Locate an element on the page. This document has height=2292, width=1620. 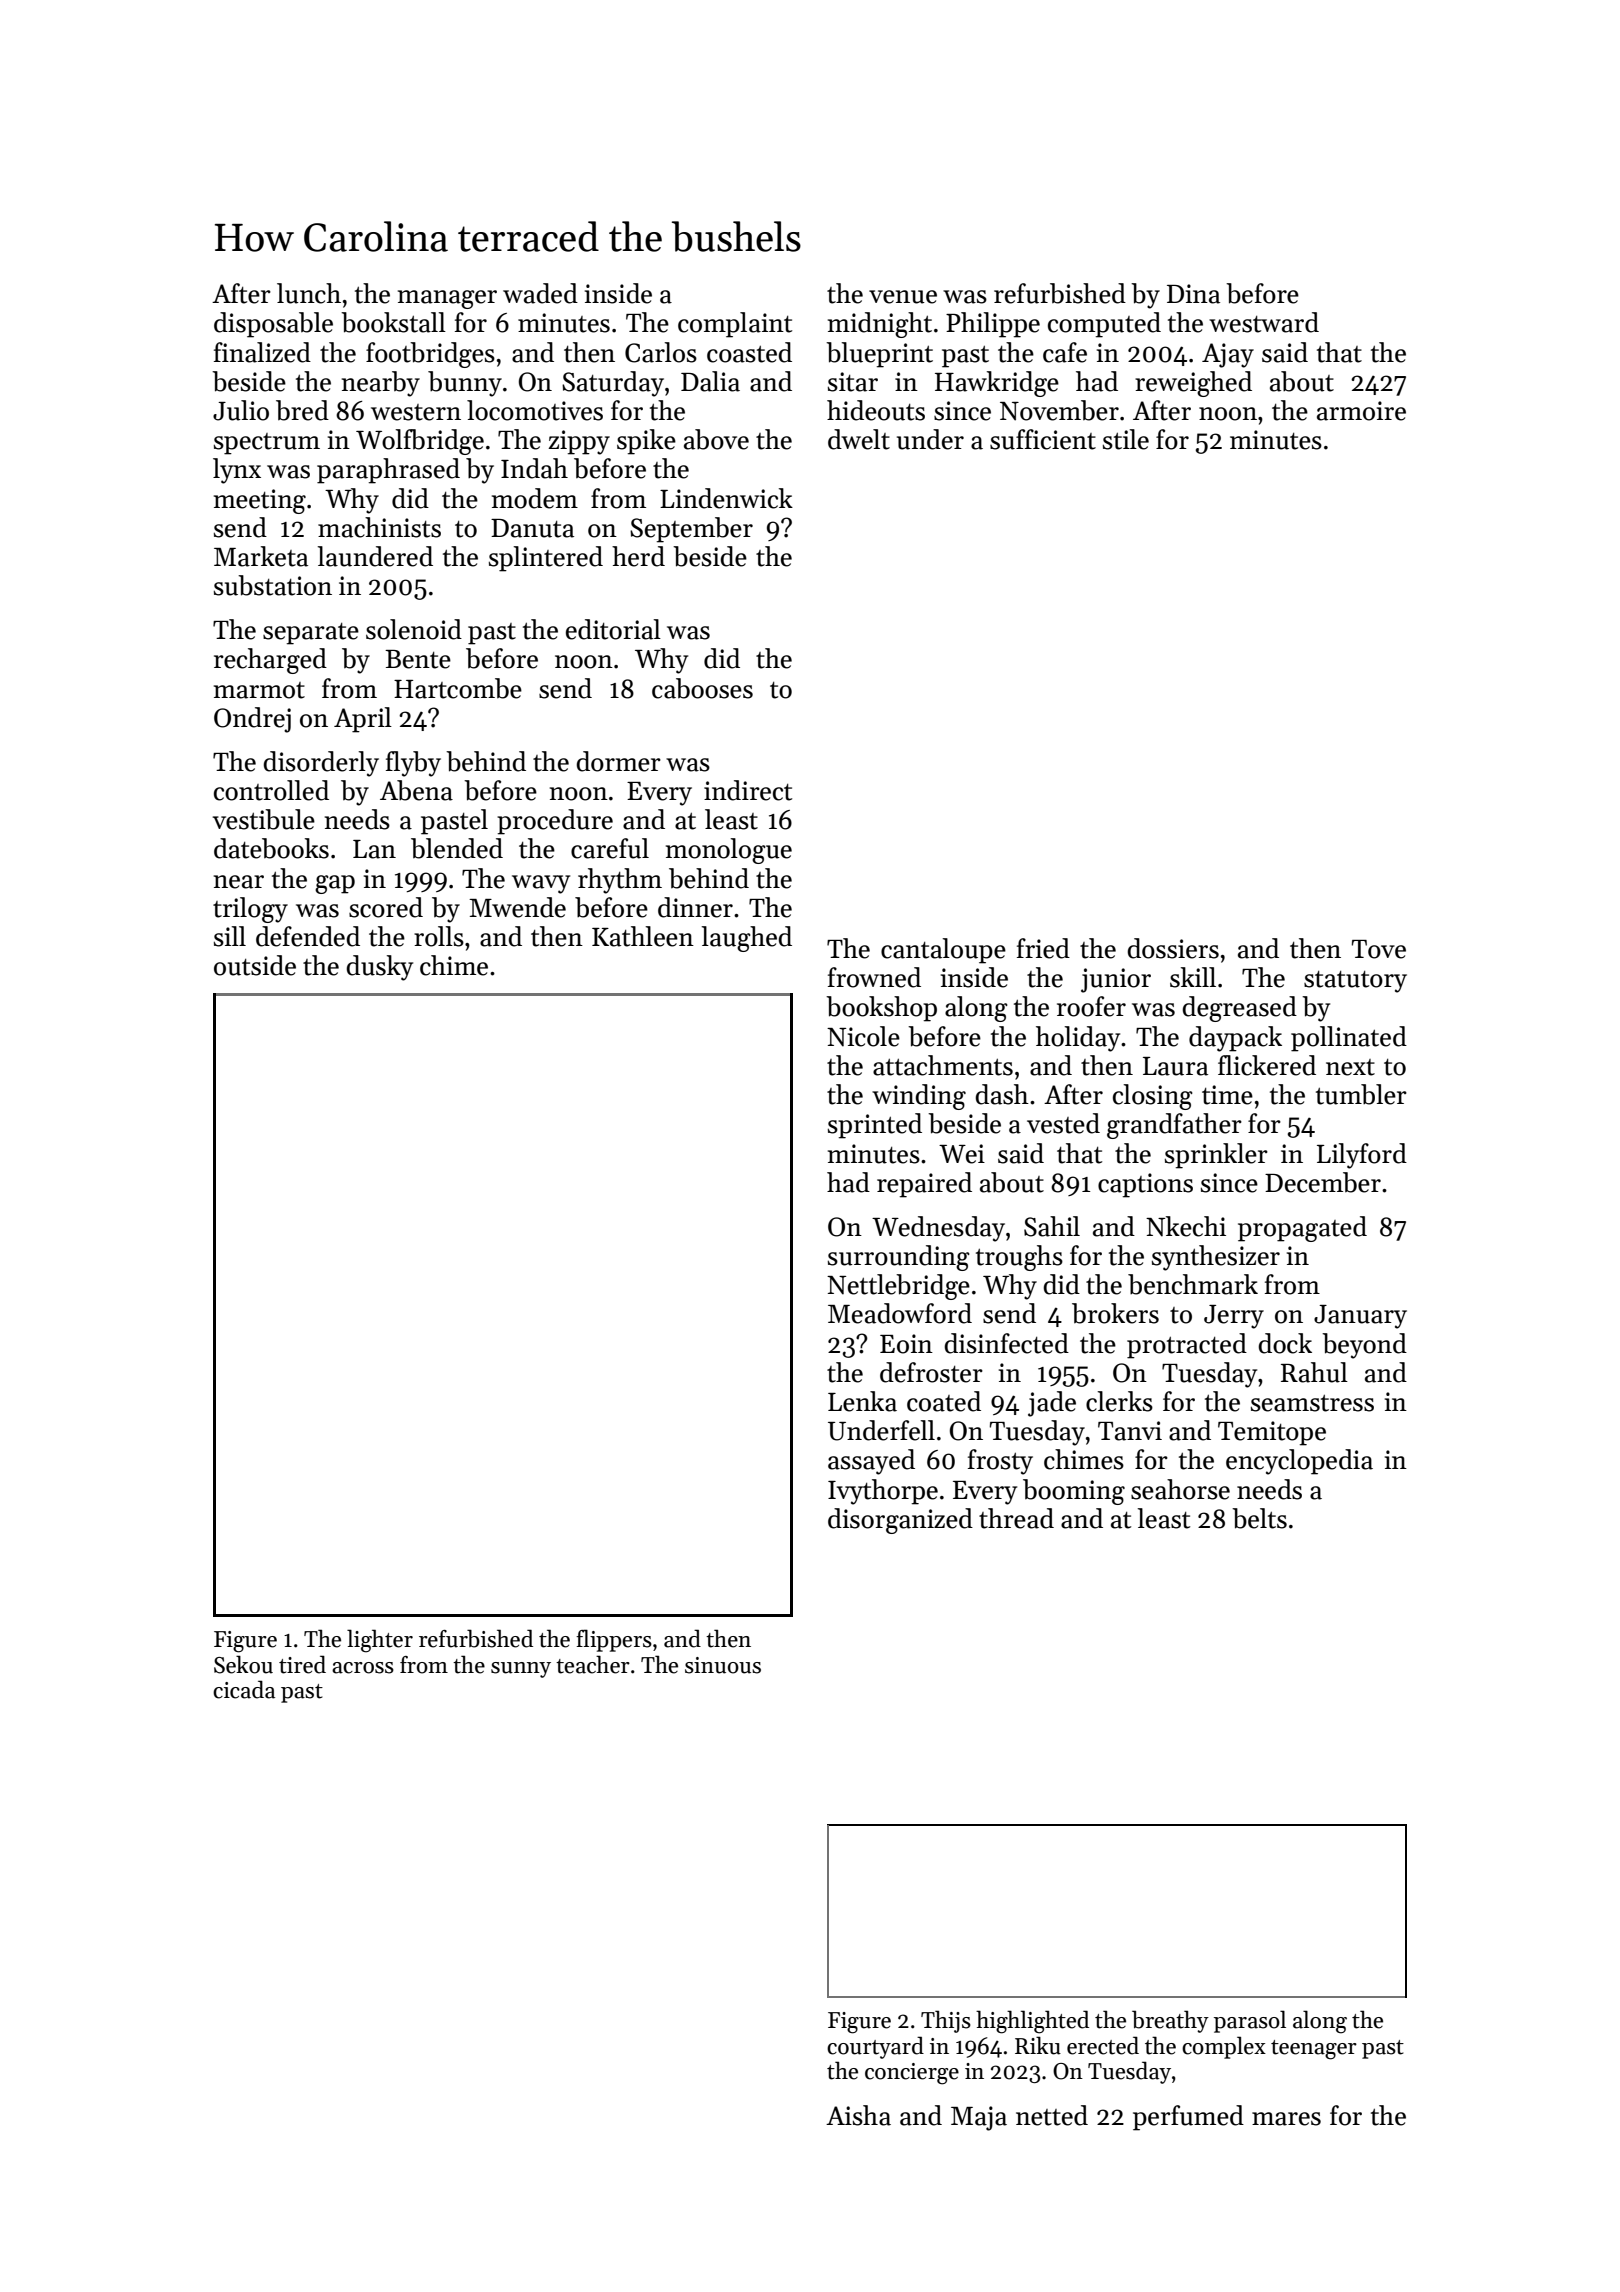
Sekou is located at coordinates (243, 1664).
